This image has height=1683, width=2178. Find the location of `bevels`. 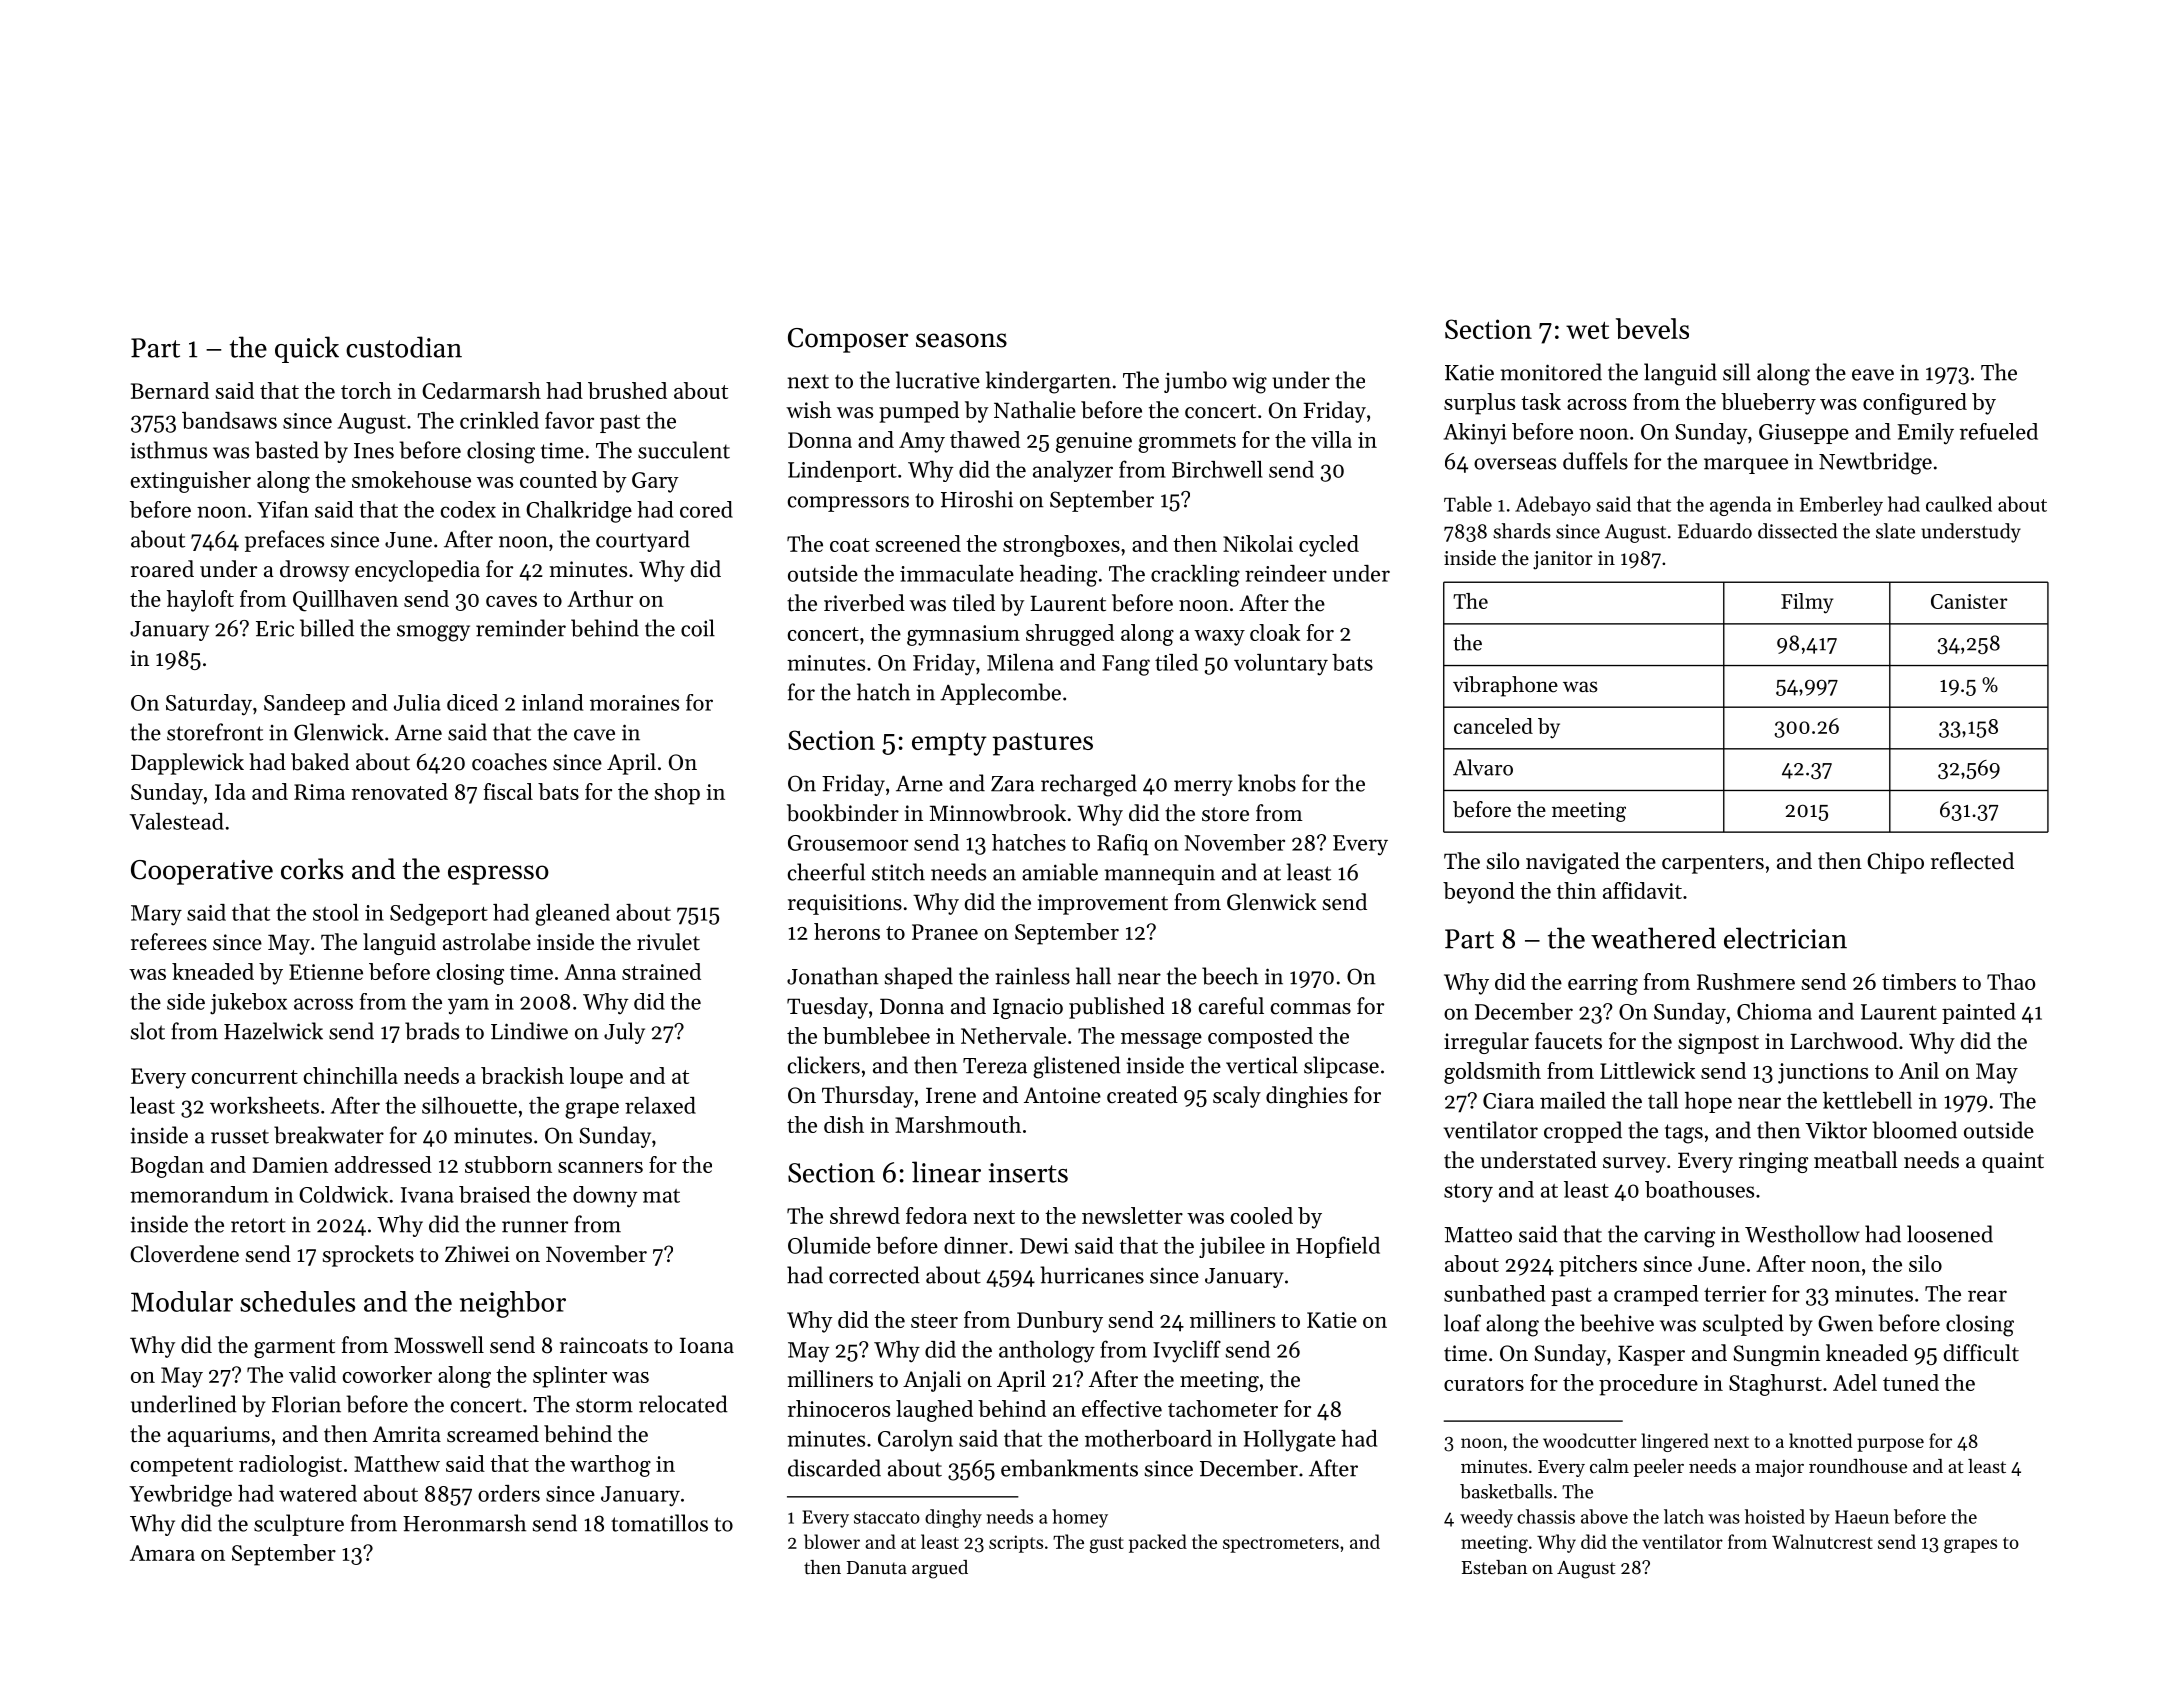

bevels is located at coordinates (1652, 328).
